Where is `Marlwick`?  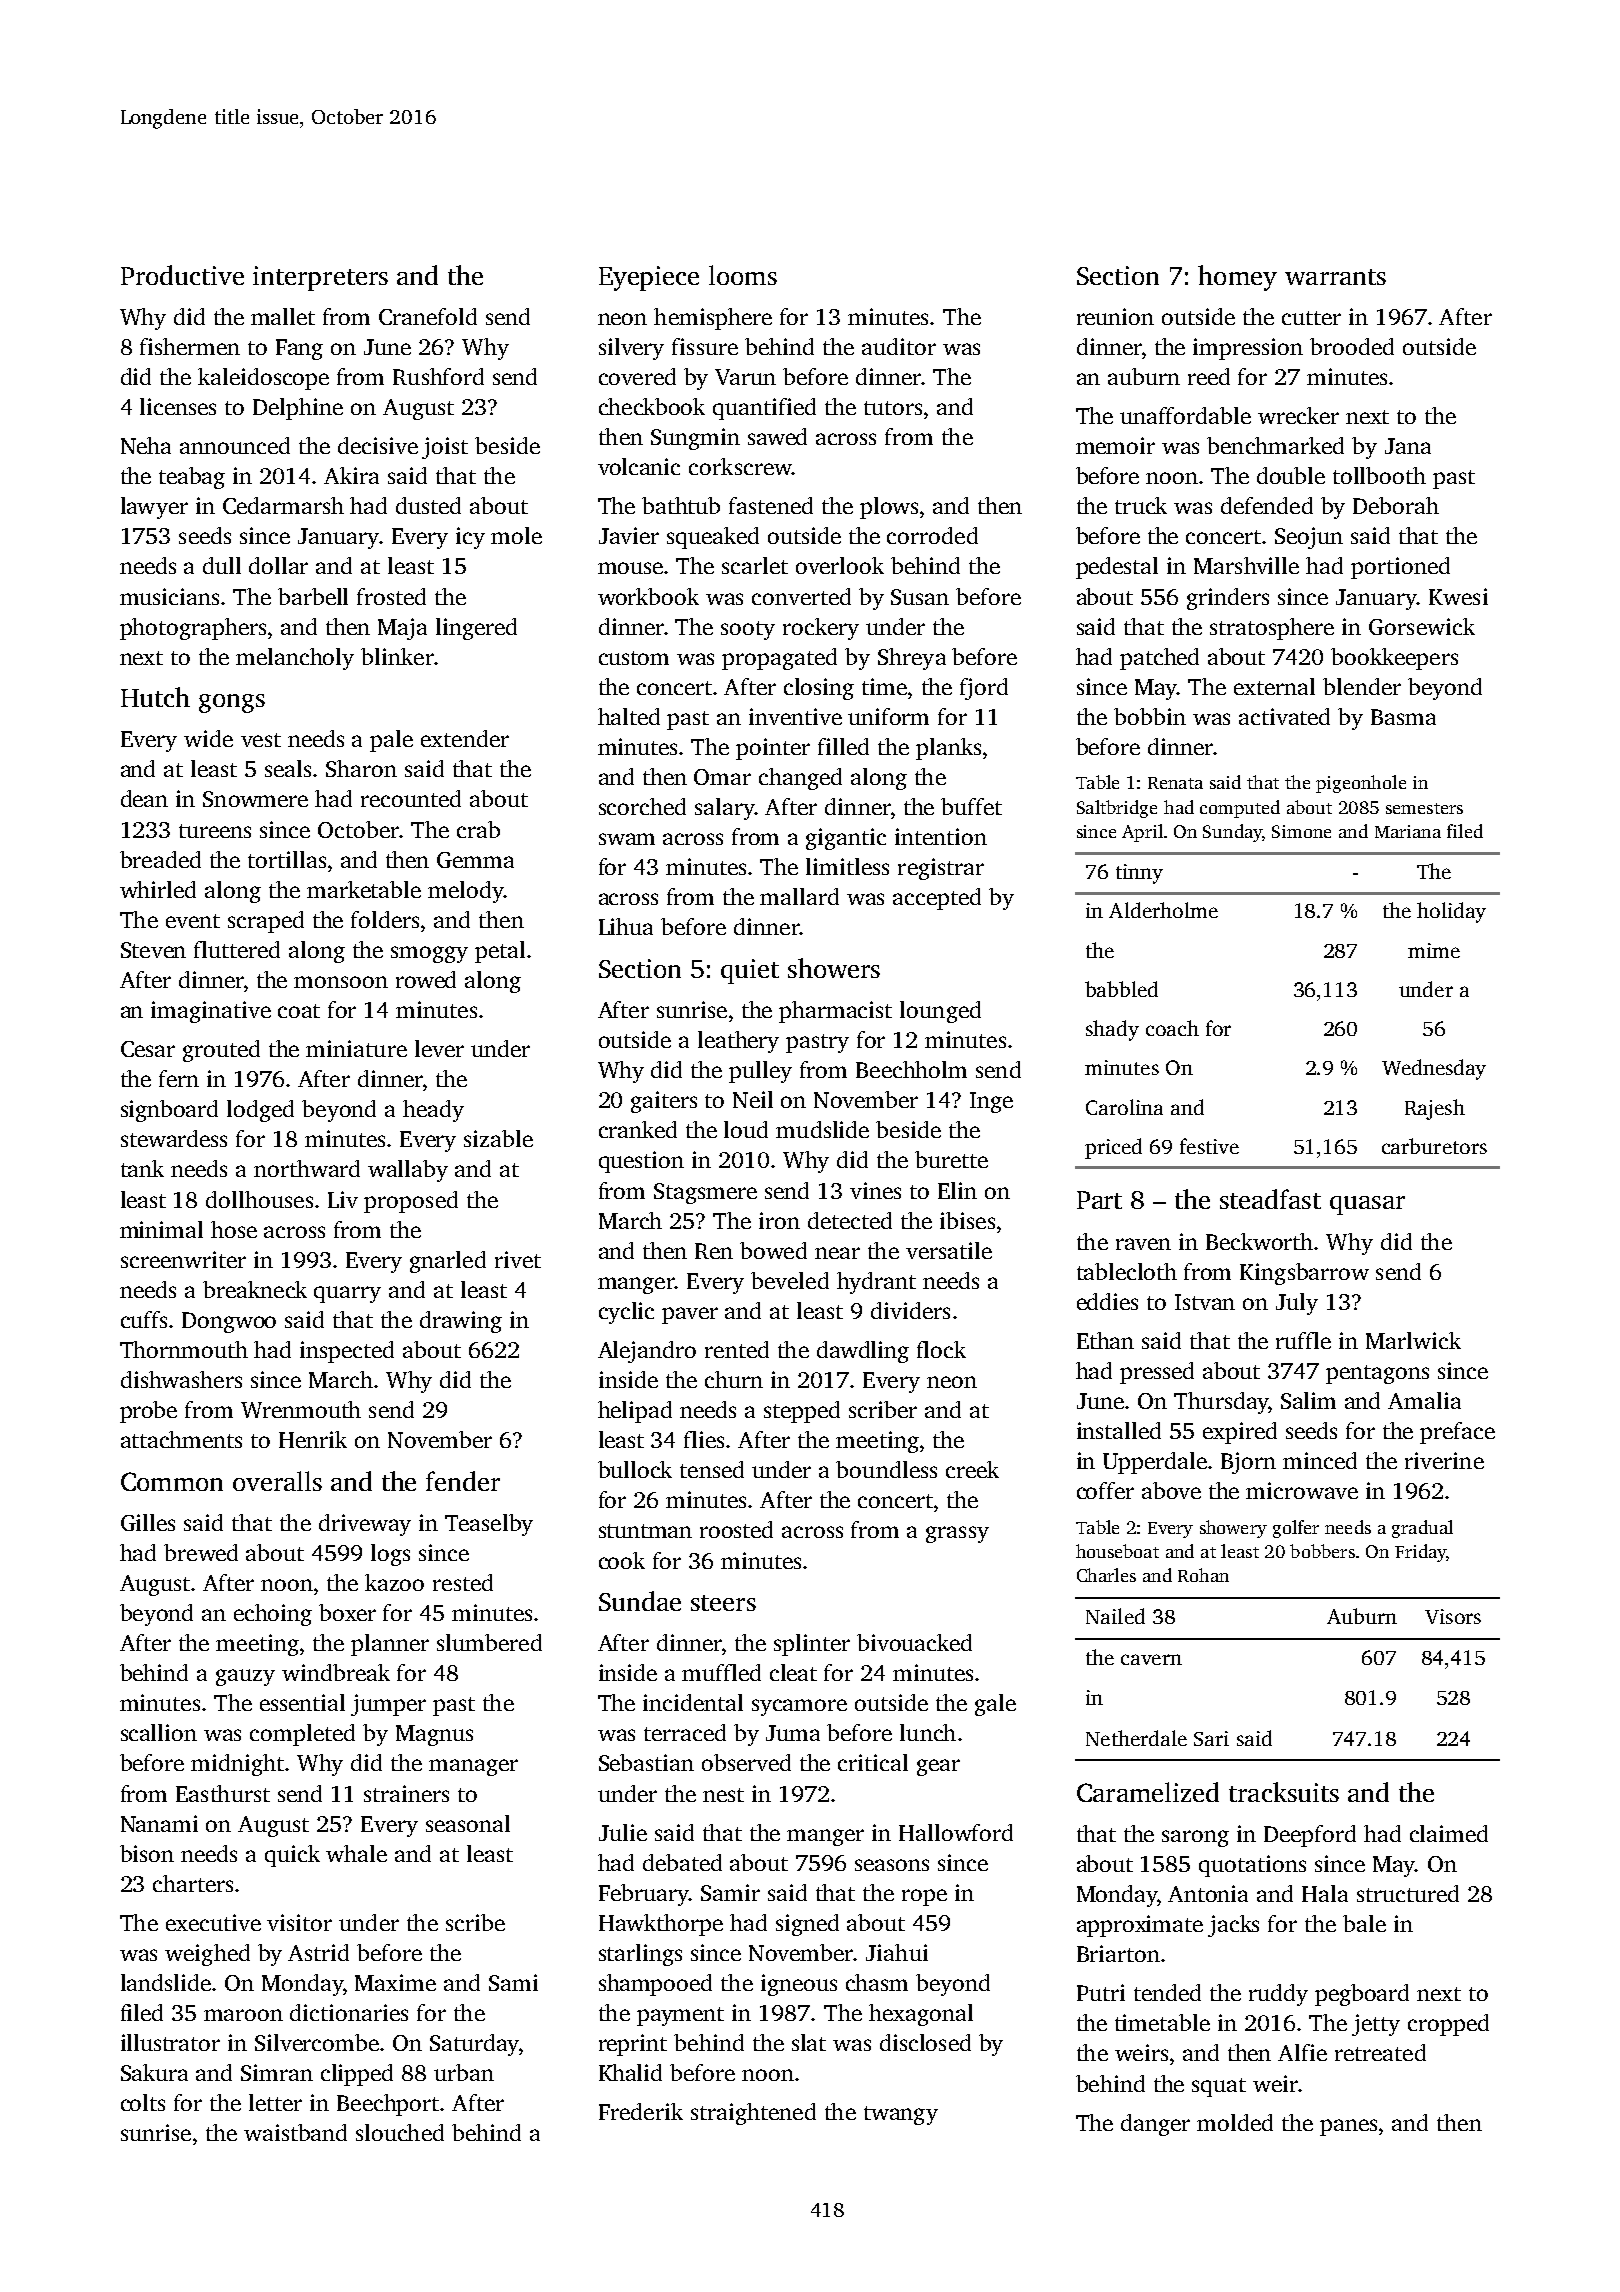
Marlwick is located at coordinates (1413, 1340).
